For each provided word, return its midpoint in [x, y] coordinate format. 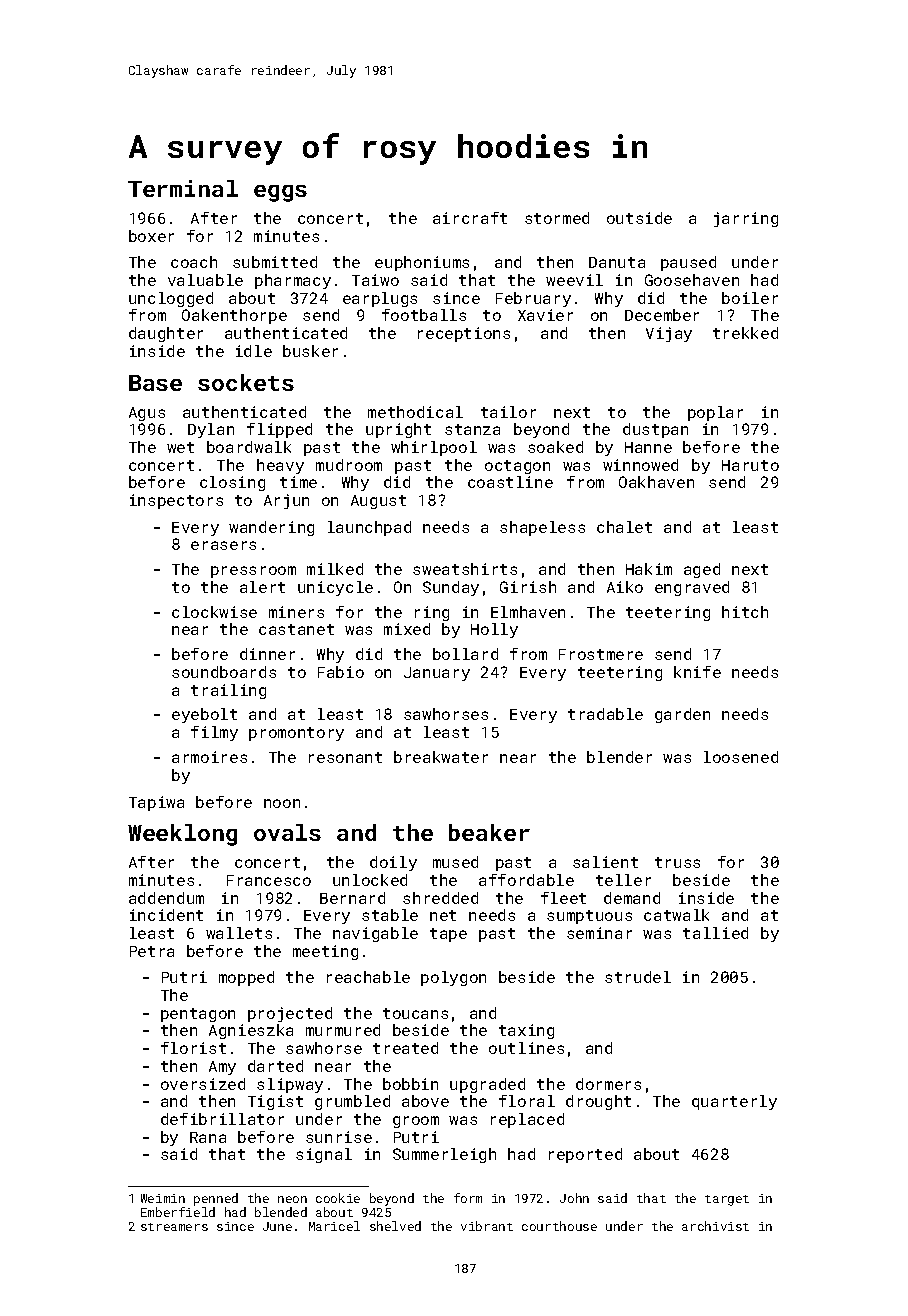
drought [598, 1102]
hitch [745, 612]
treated [405, 1048]
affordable [526, 880]
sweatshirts [465, 569]
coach [194, 262]
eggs [280, 193]
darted [275, 1066]
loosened [741, 757]
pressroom [253, 572]
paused [688, 263]
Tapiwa [156, 803]
